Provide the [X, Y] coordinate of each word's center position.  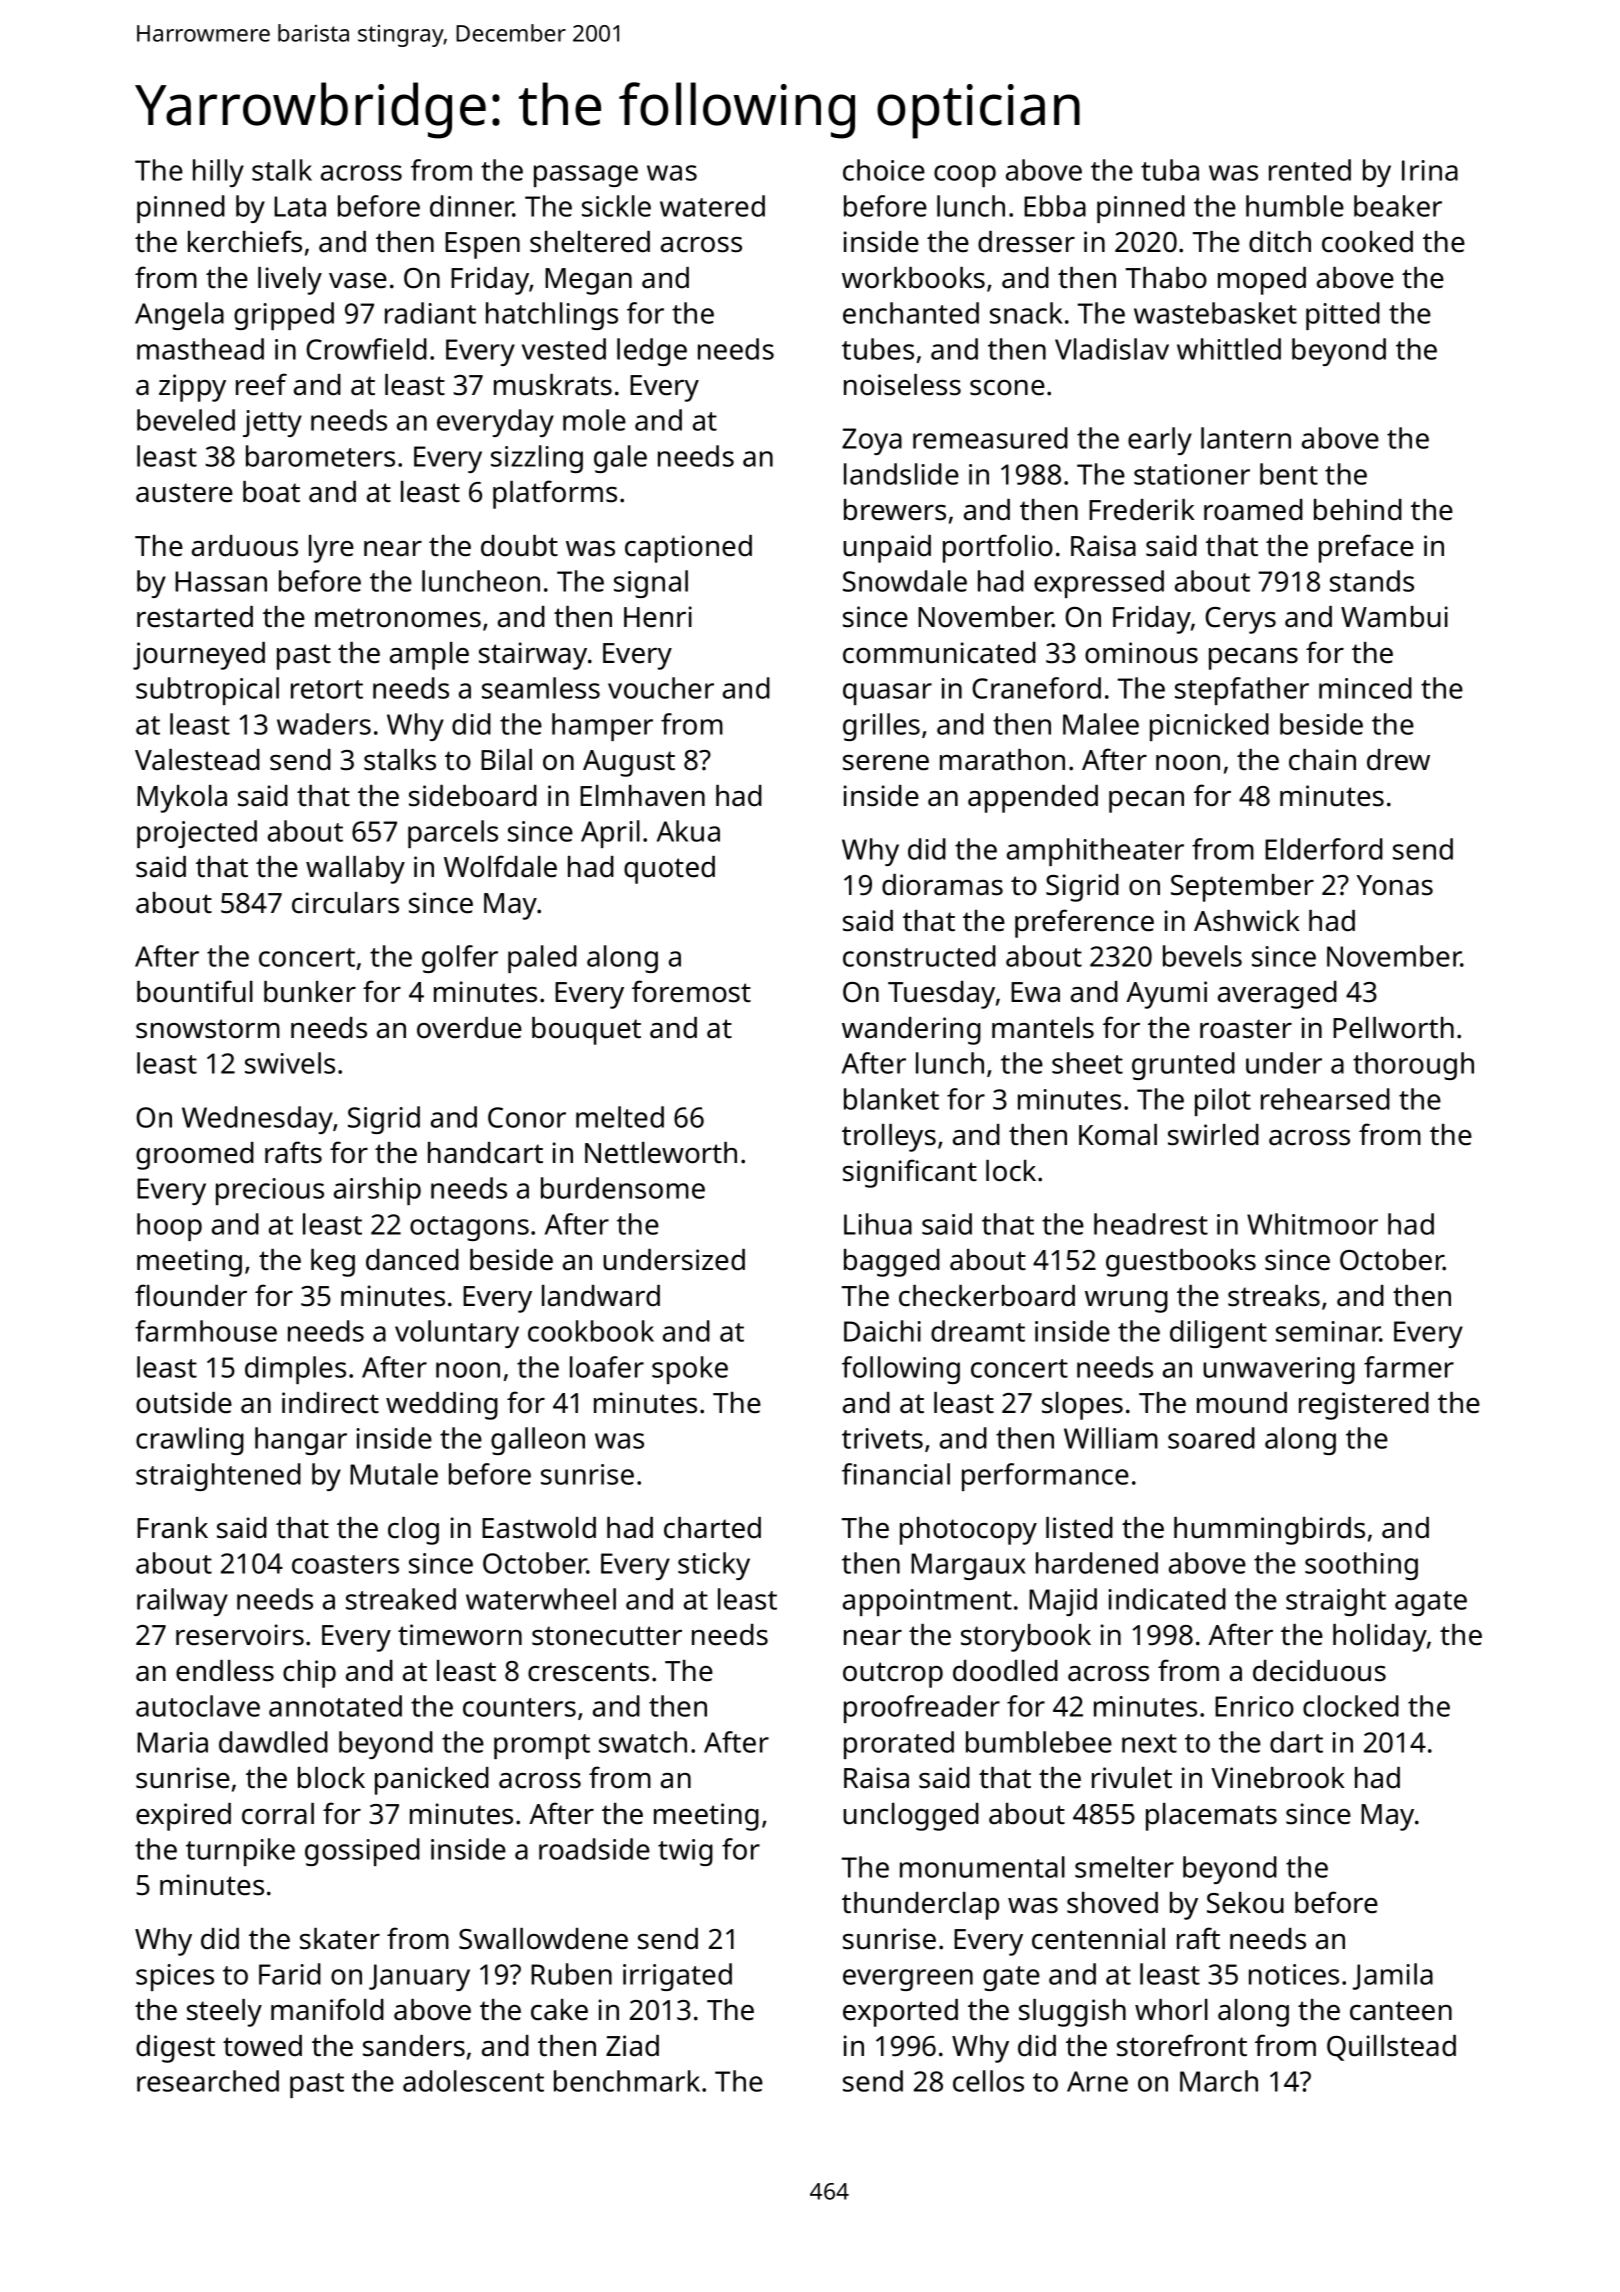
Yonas [1395, 885]
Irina [1430, 170]
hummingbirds [1269, 1531]
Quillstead [1391, 2048]
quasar [887, 694]
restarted [195, 617]
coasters [345, 1564]
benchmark [627, 2081]
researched [208, 2081]
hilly [218, 173]
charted [712, 1528]
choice [884, 170]
